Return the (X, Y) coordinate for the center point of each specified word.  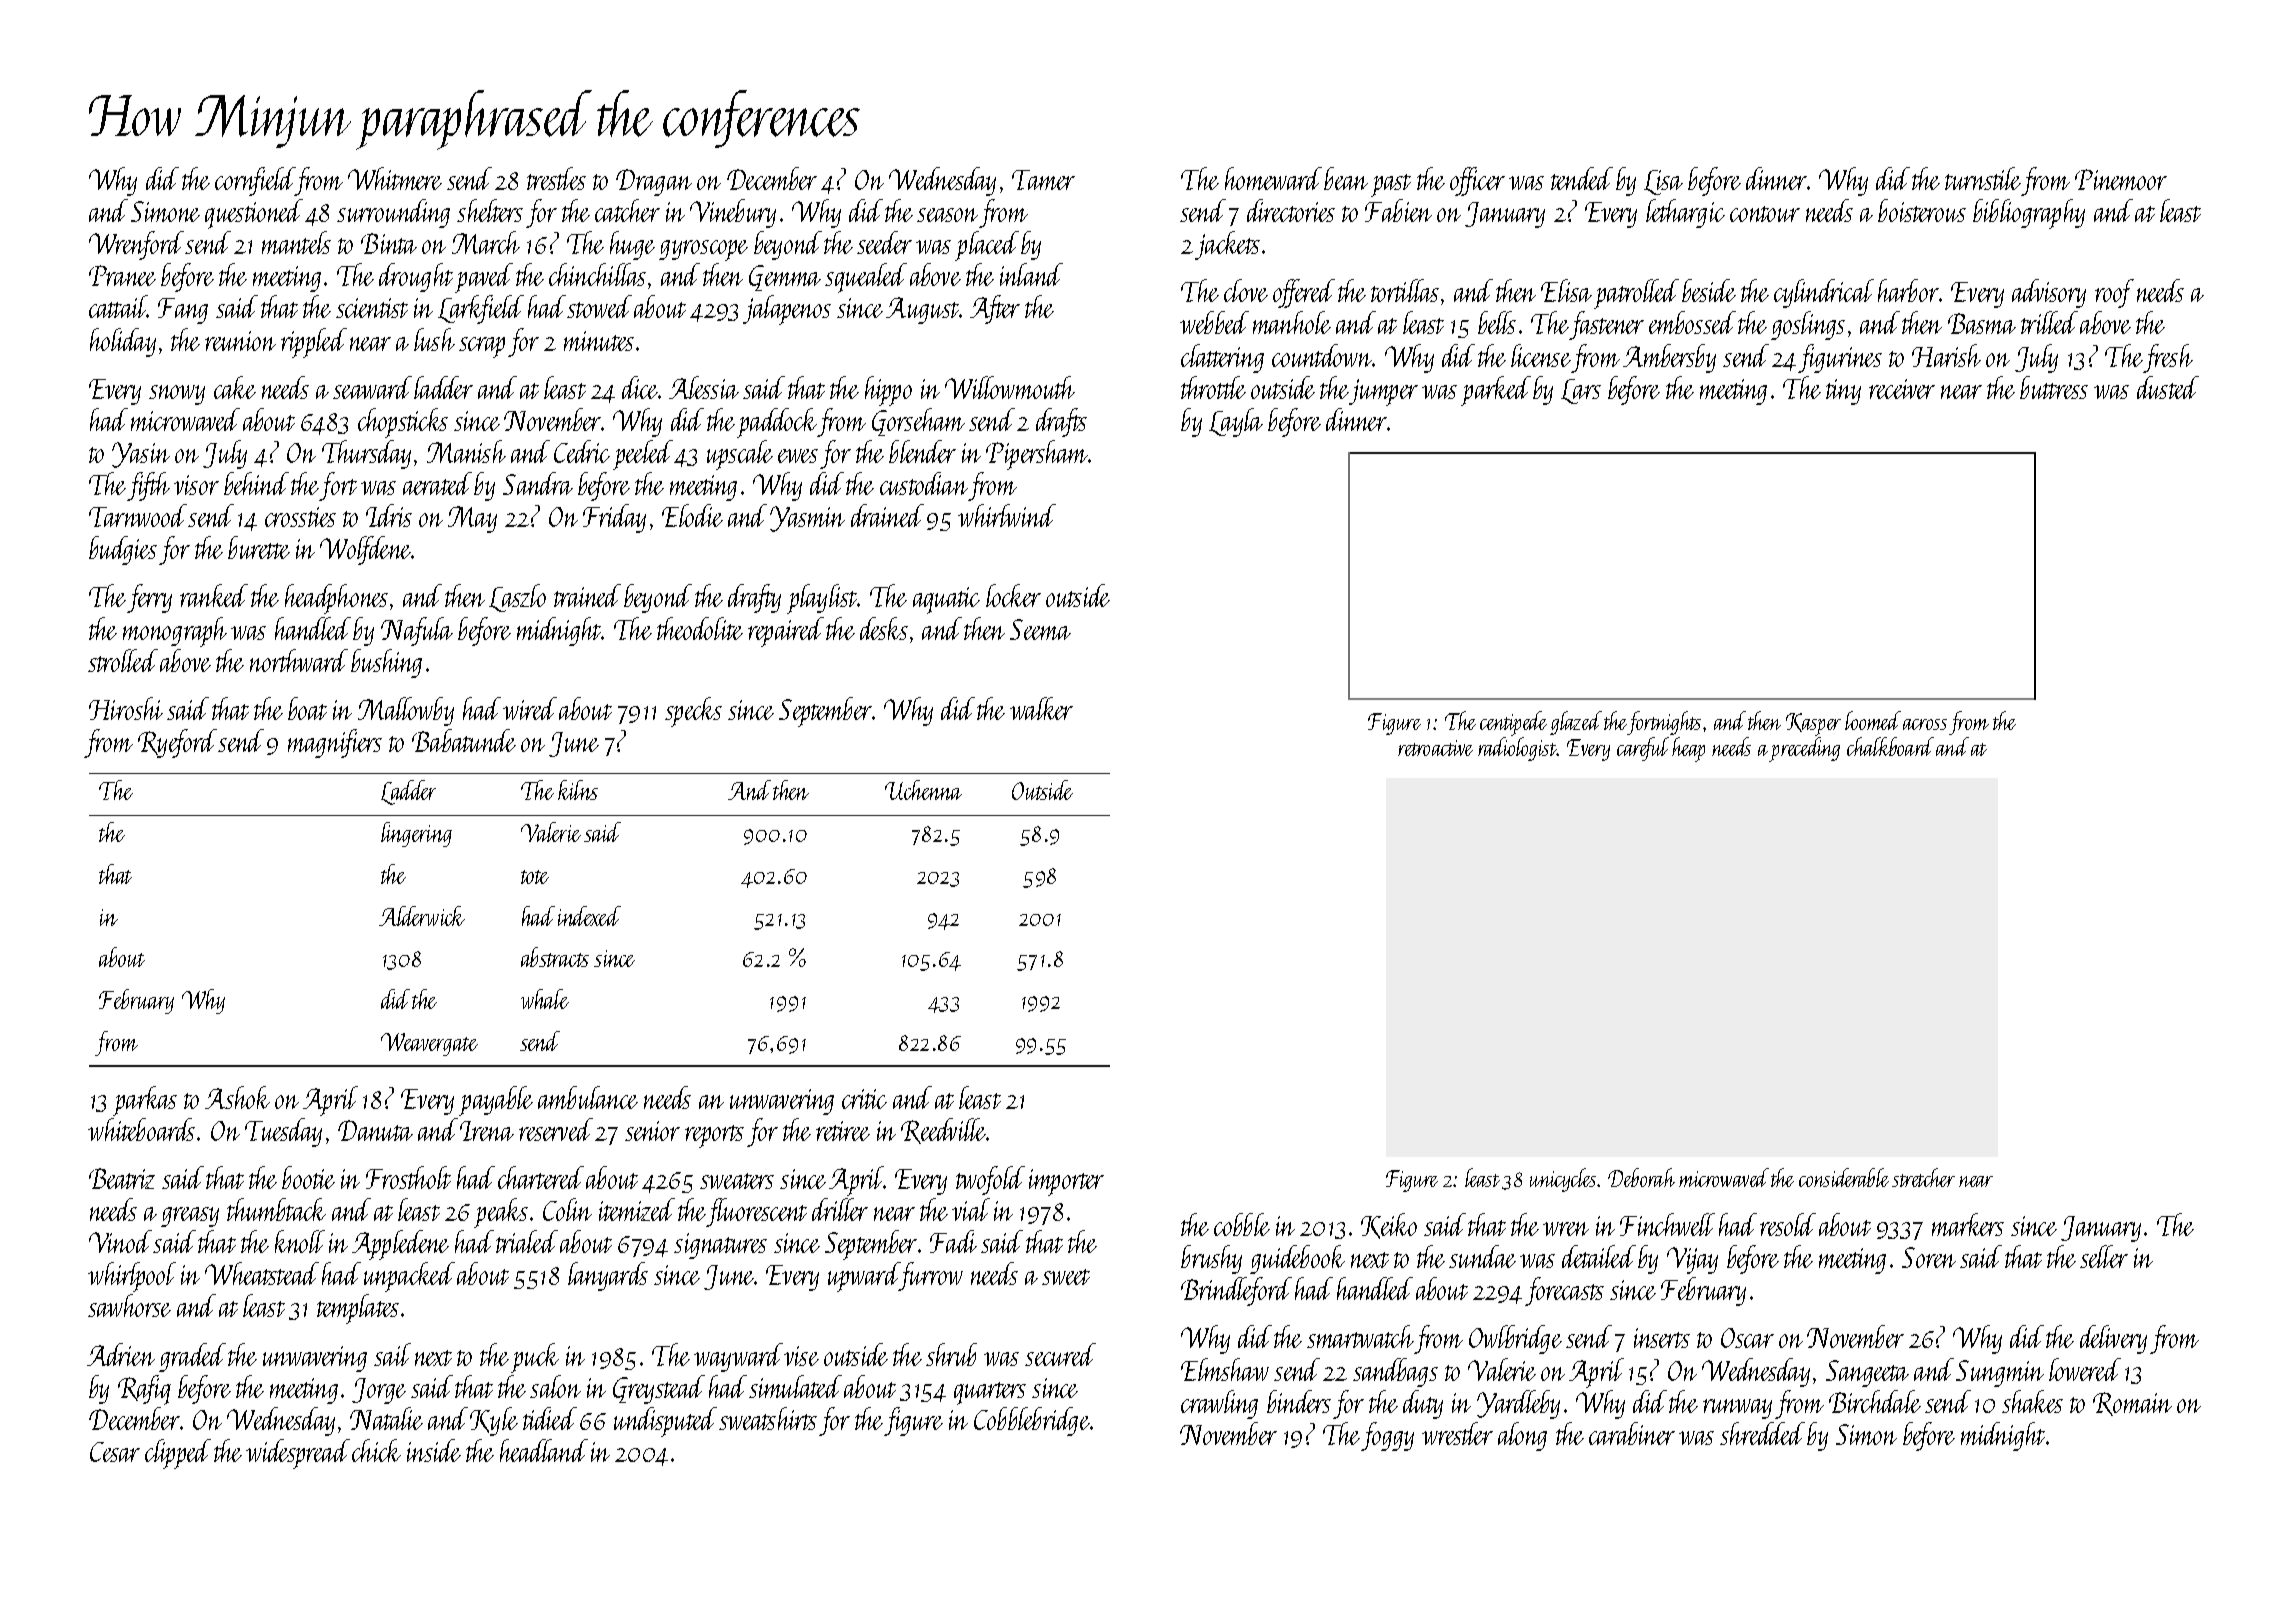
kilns (578, 790)
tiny (1843, 392)
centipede (1513, 723)
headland (544, 1450)
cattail (118, 306)
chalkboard (1890, 746)
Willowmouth (1010, 387)
